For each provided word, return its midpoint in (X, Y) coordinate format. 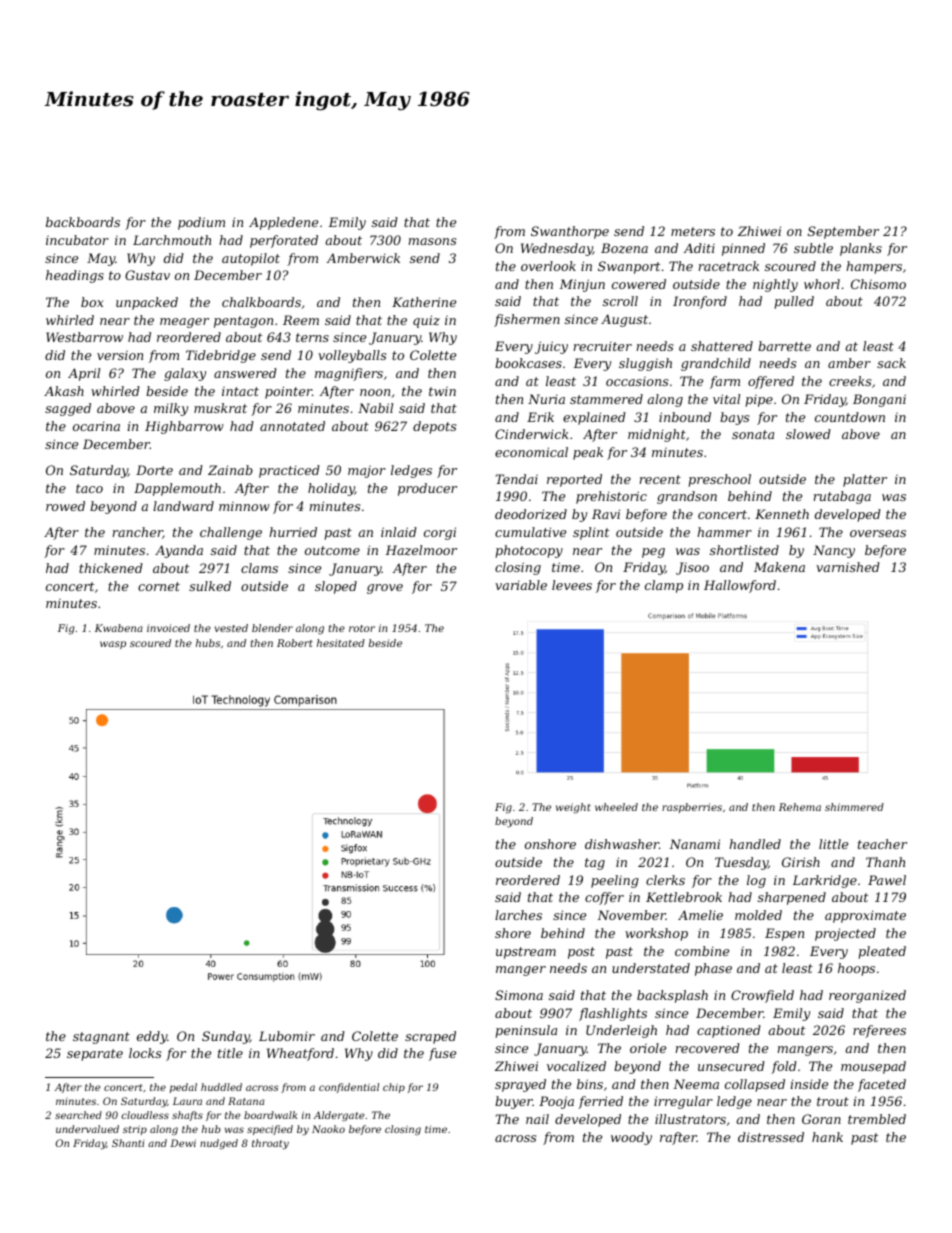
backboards (83, 222)
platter (865, 480)
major (367, 472)
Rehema (800, 807)
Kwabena (119, 628)
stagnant (101, 1038)
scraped (430, 1037)
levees (572, 585)
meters (693, 231)
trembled (877, 1119)
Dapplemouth (177, 489)
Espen (784, 934)
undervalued (87, 1129)
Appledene (283, 223)
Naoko (328, 1129)
